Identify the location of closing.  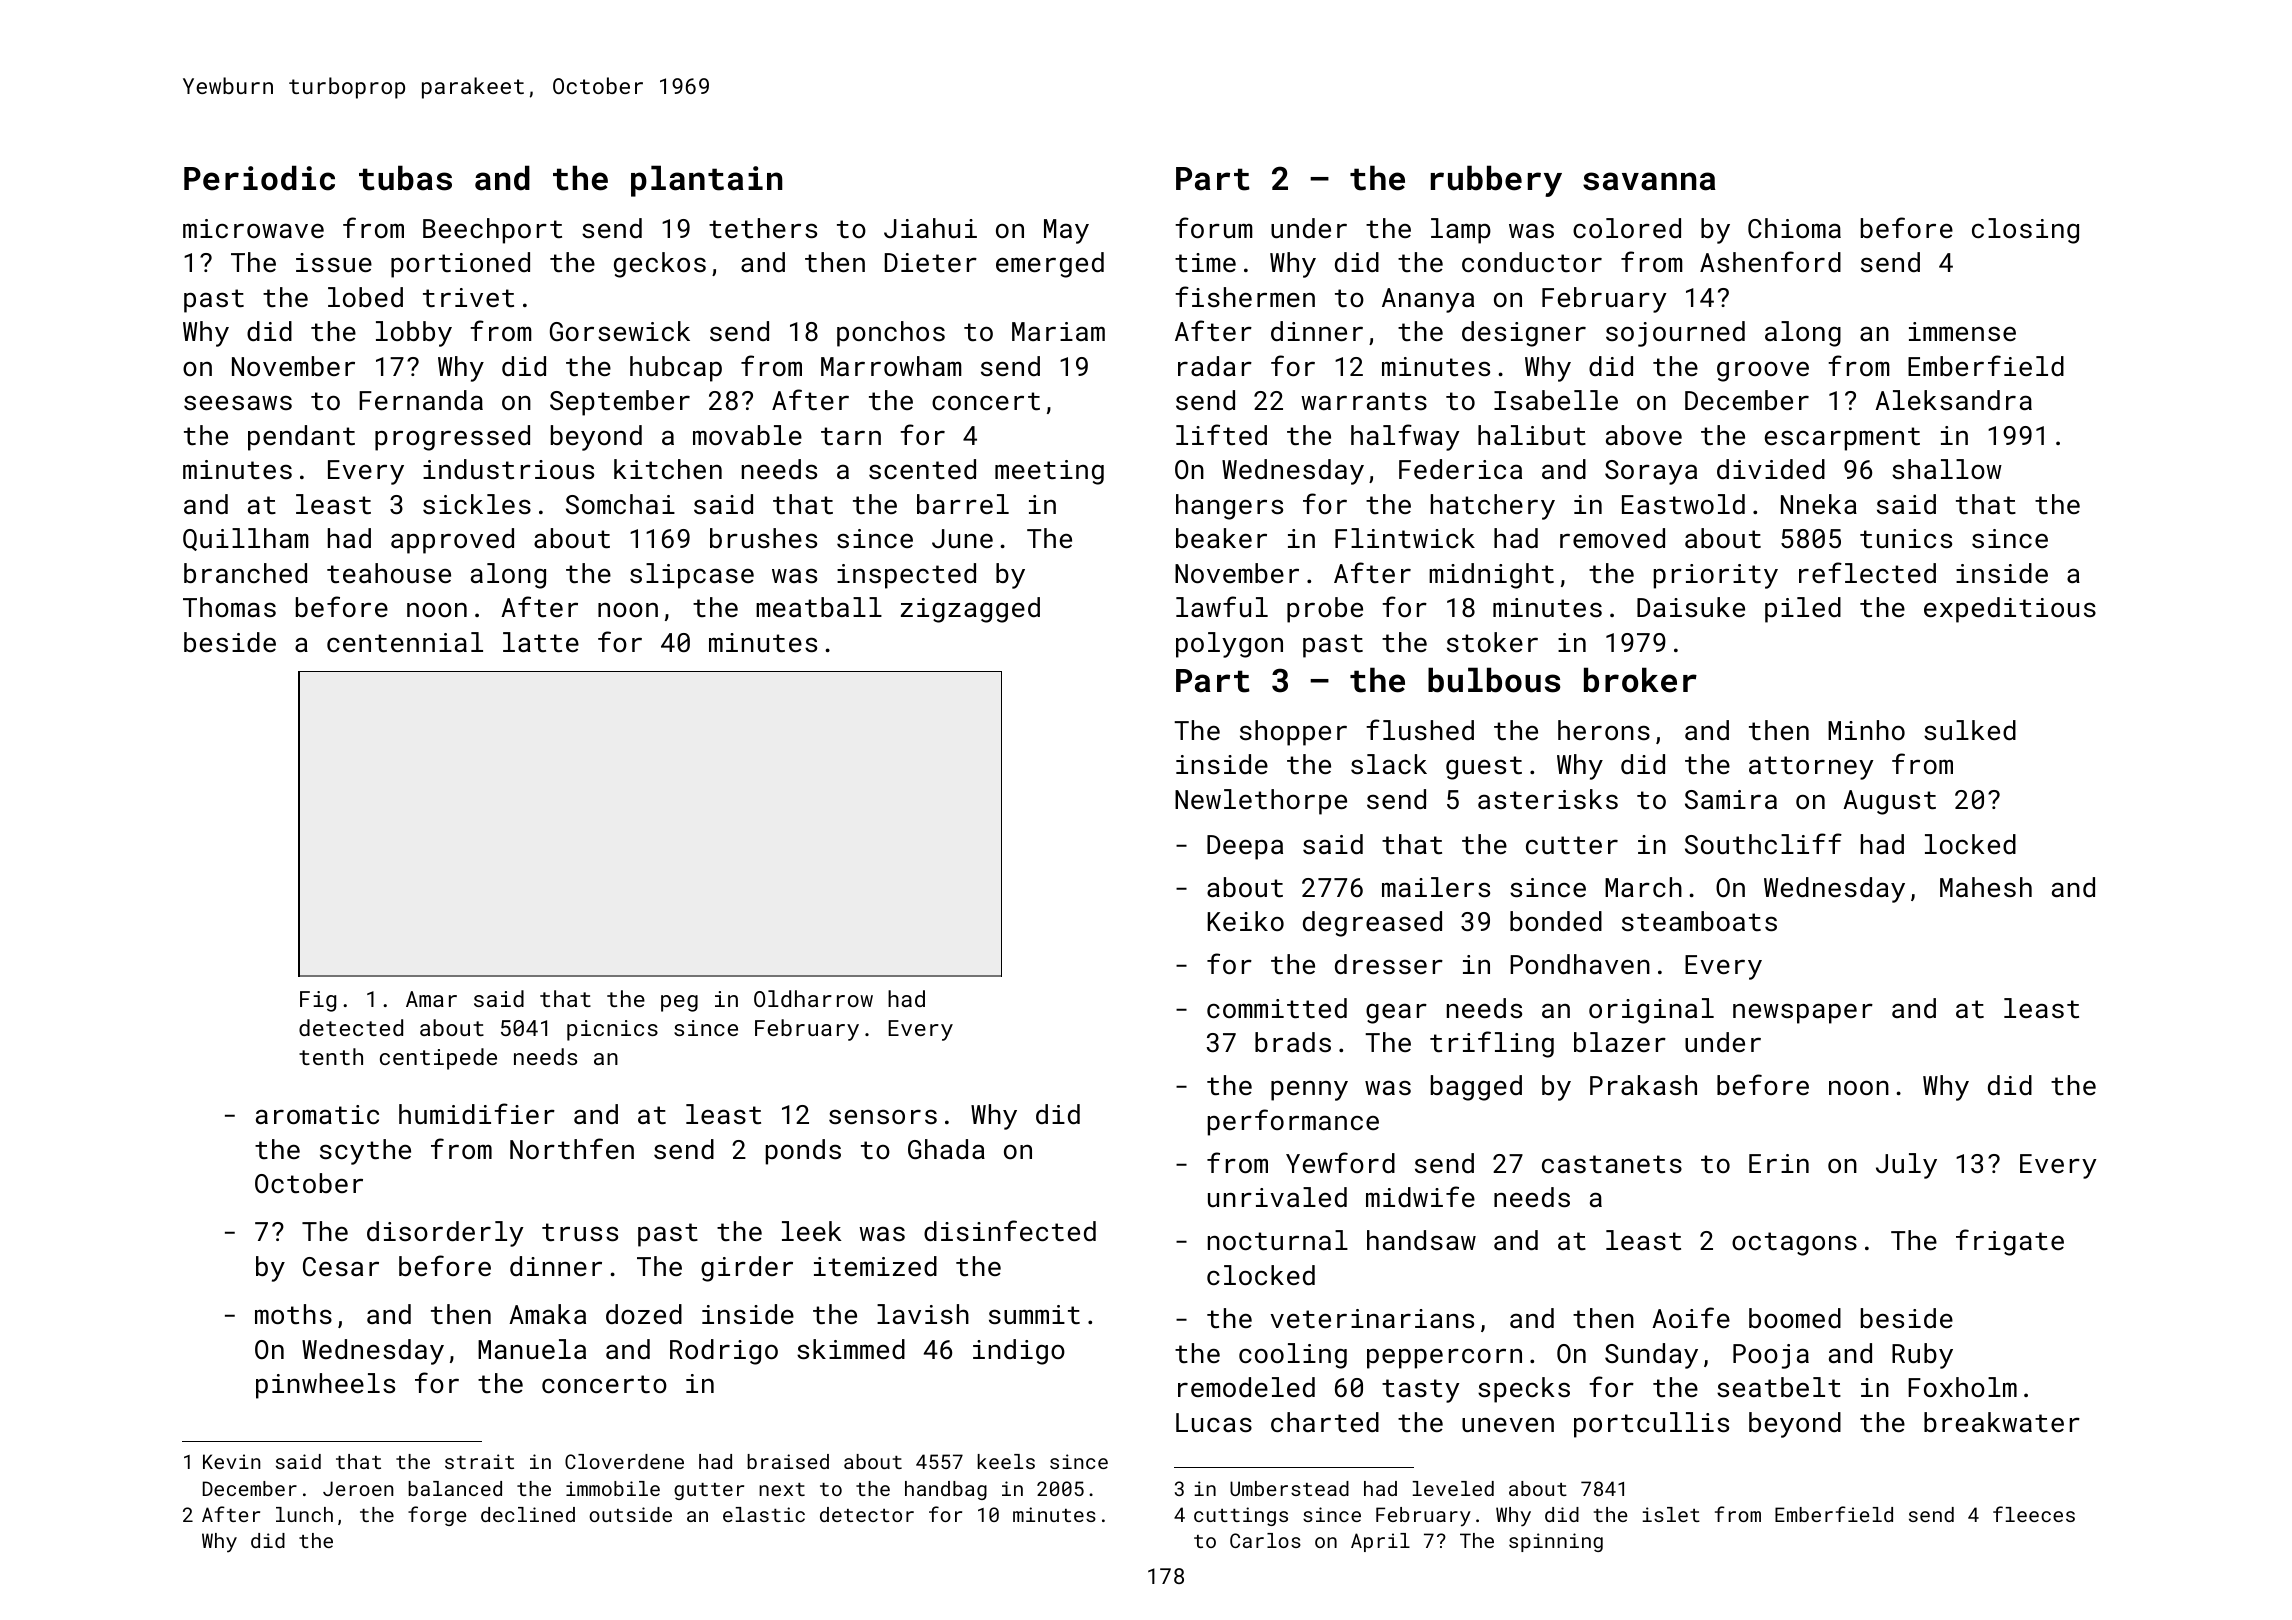
(2025, 231).
